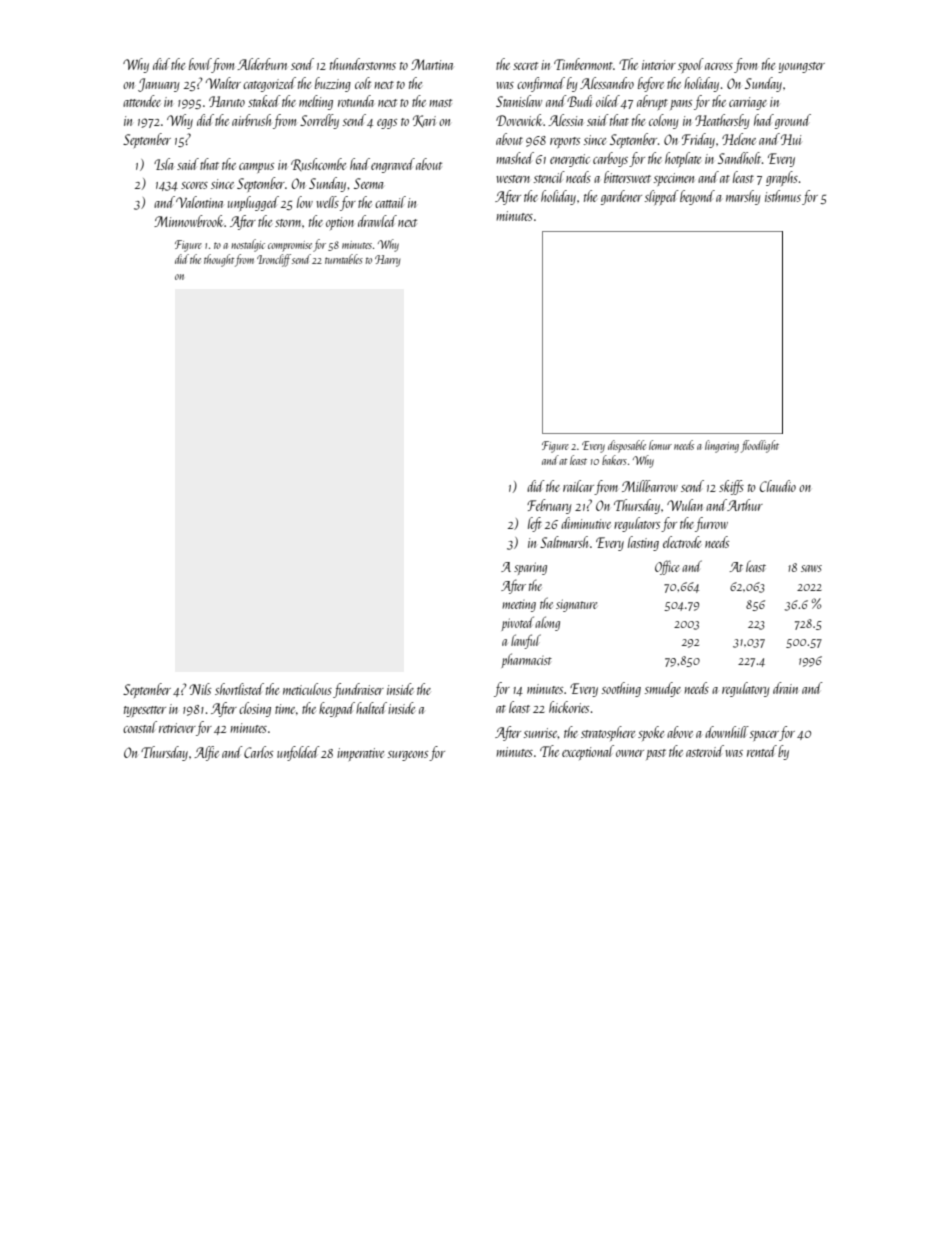 This screenshot has width=952, height=1233. What do you see at coordinates (200, 689) in the screenshot?
I see `Nils` at bounding box center [200, 689].
